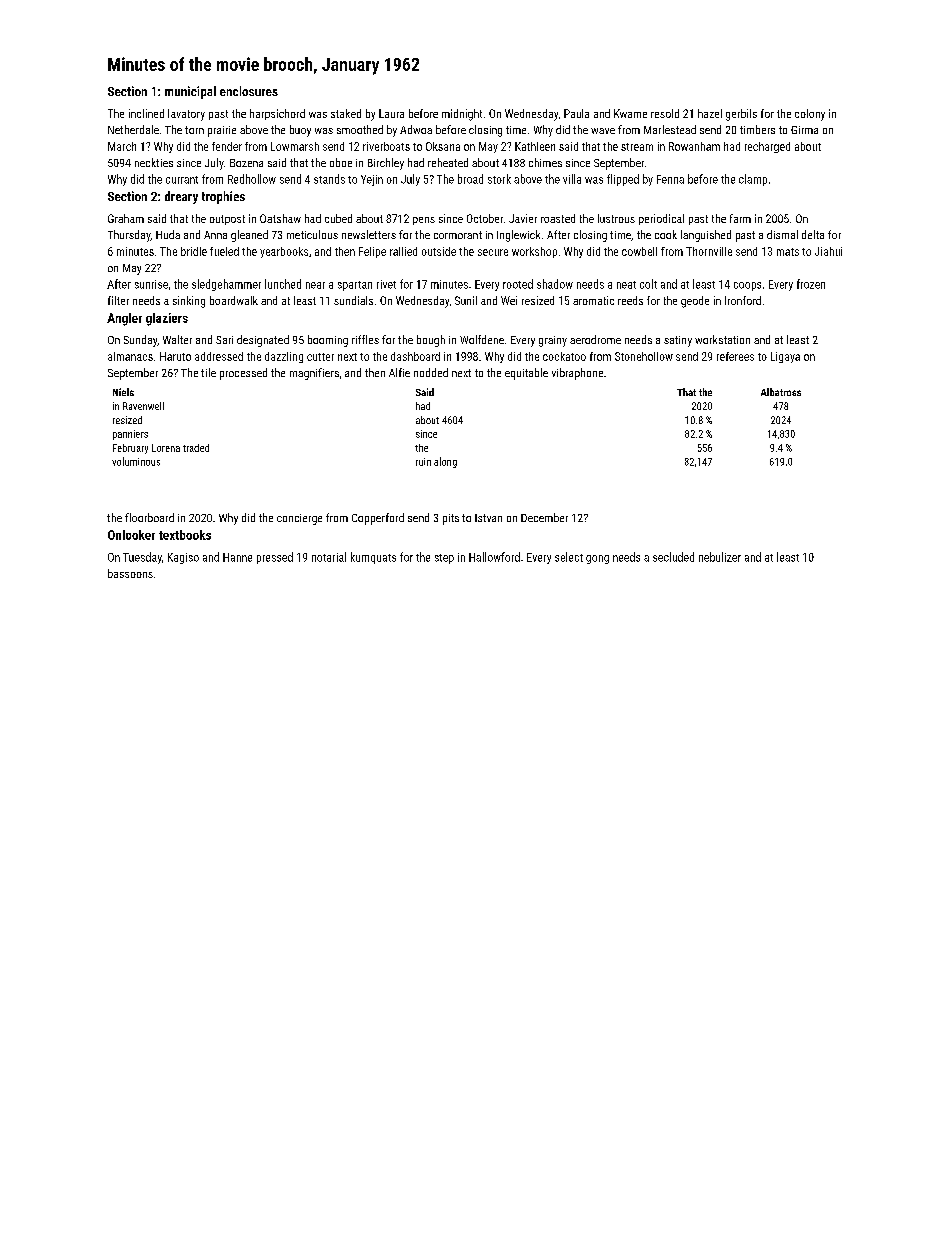  Describe the element at coordinates (295, 146) in the page. I see `Lowmarsh` at that location.
